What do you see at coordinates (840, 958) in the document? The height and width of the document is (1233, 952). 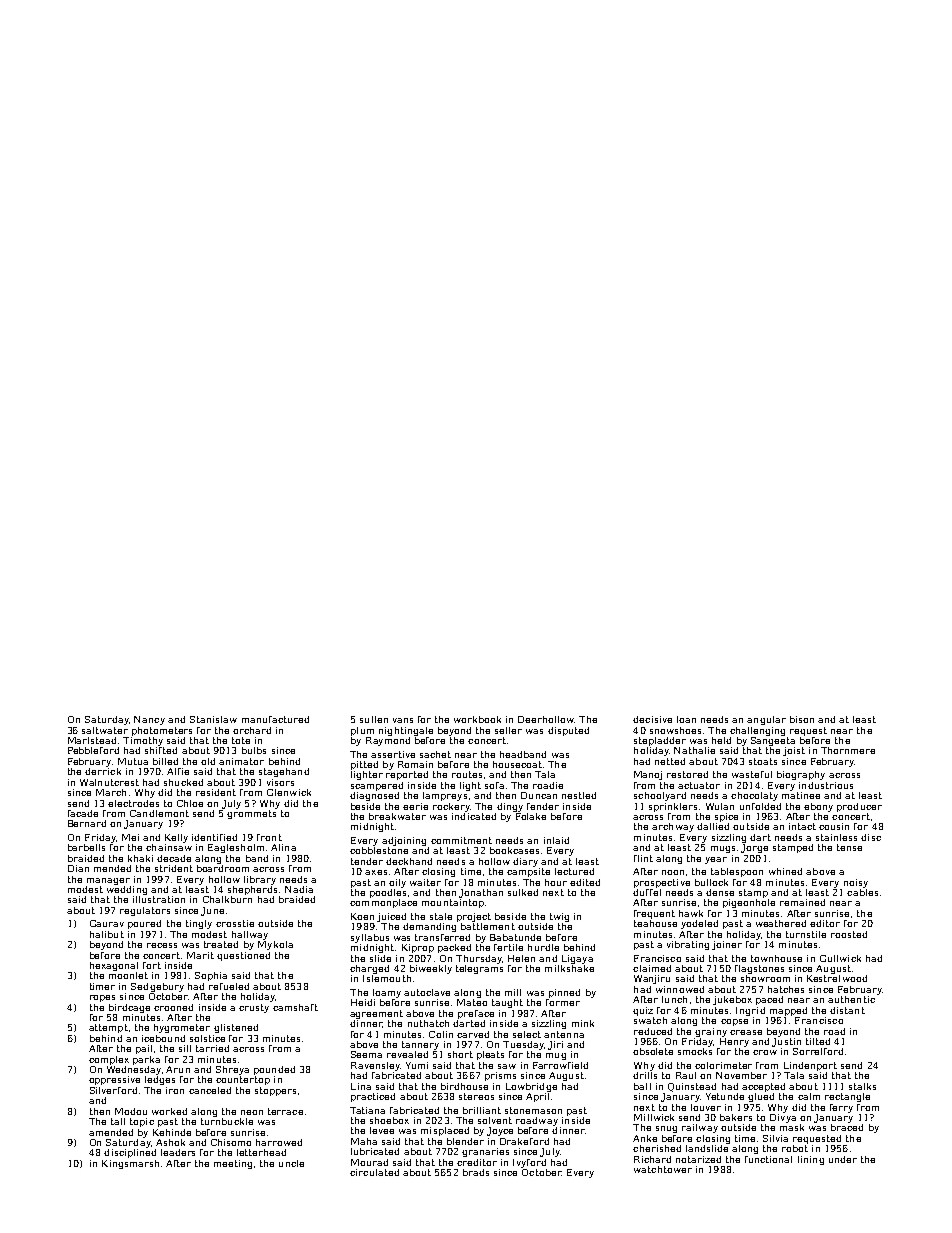 I see `Gullwick` at bounding box center [840, 958].
